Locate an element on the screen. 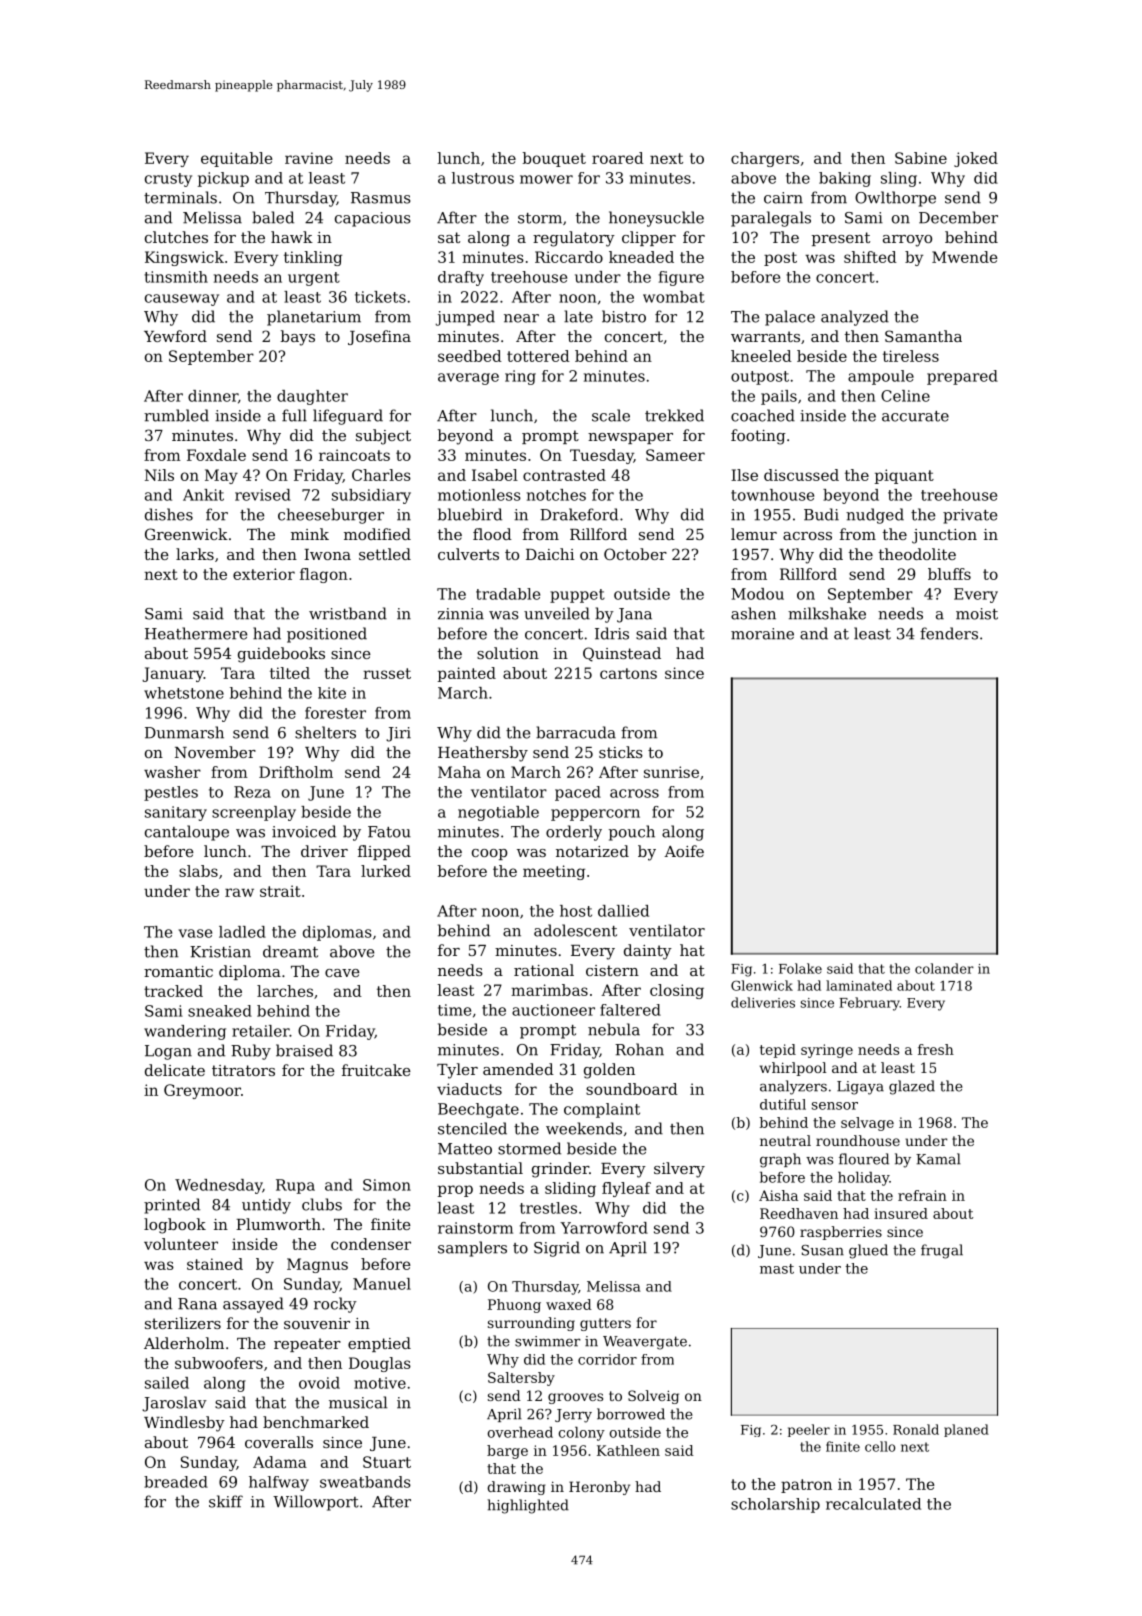 Image resolution: width=1142 pixels, height=1616 pixels. weekends is located at coordinates (584, 1128).
